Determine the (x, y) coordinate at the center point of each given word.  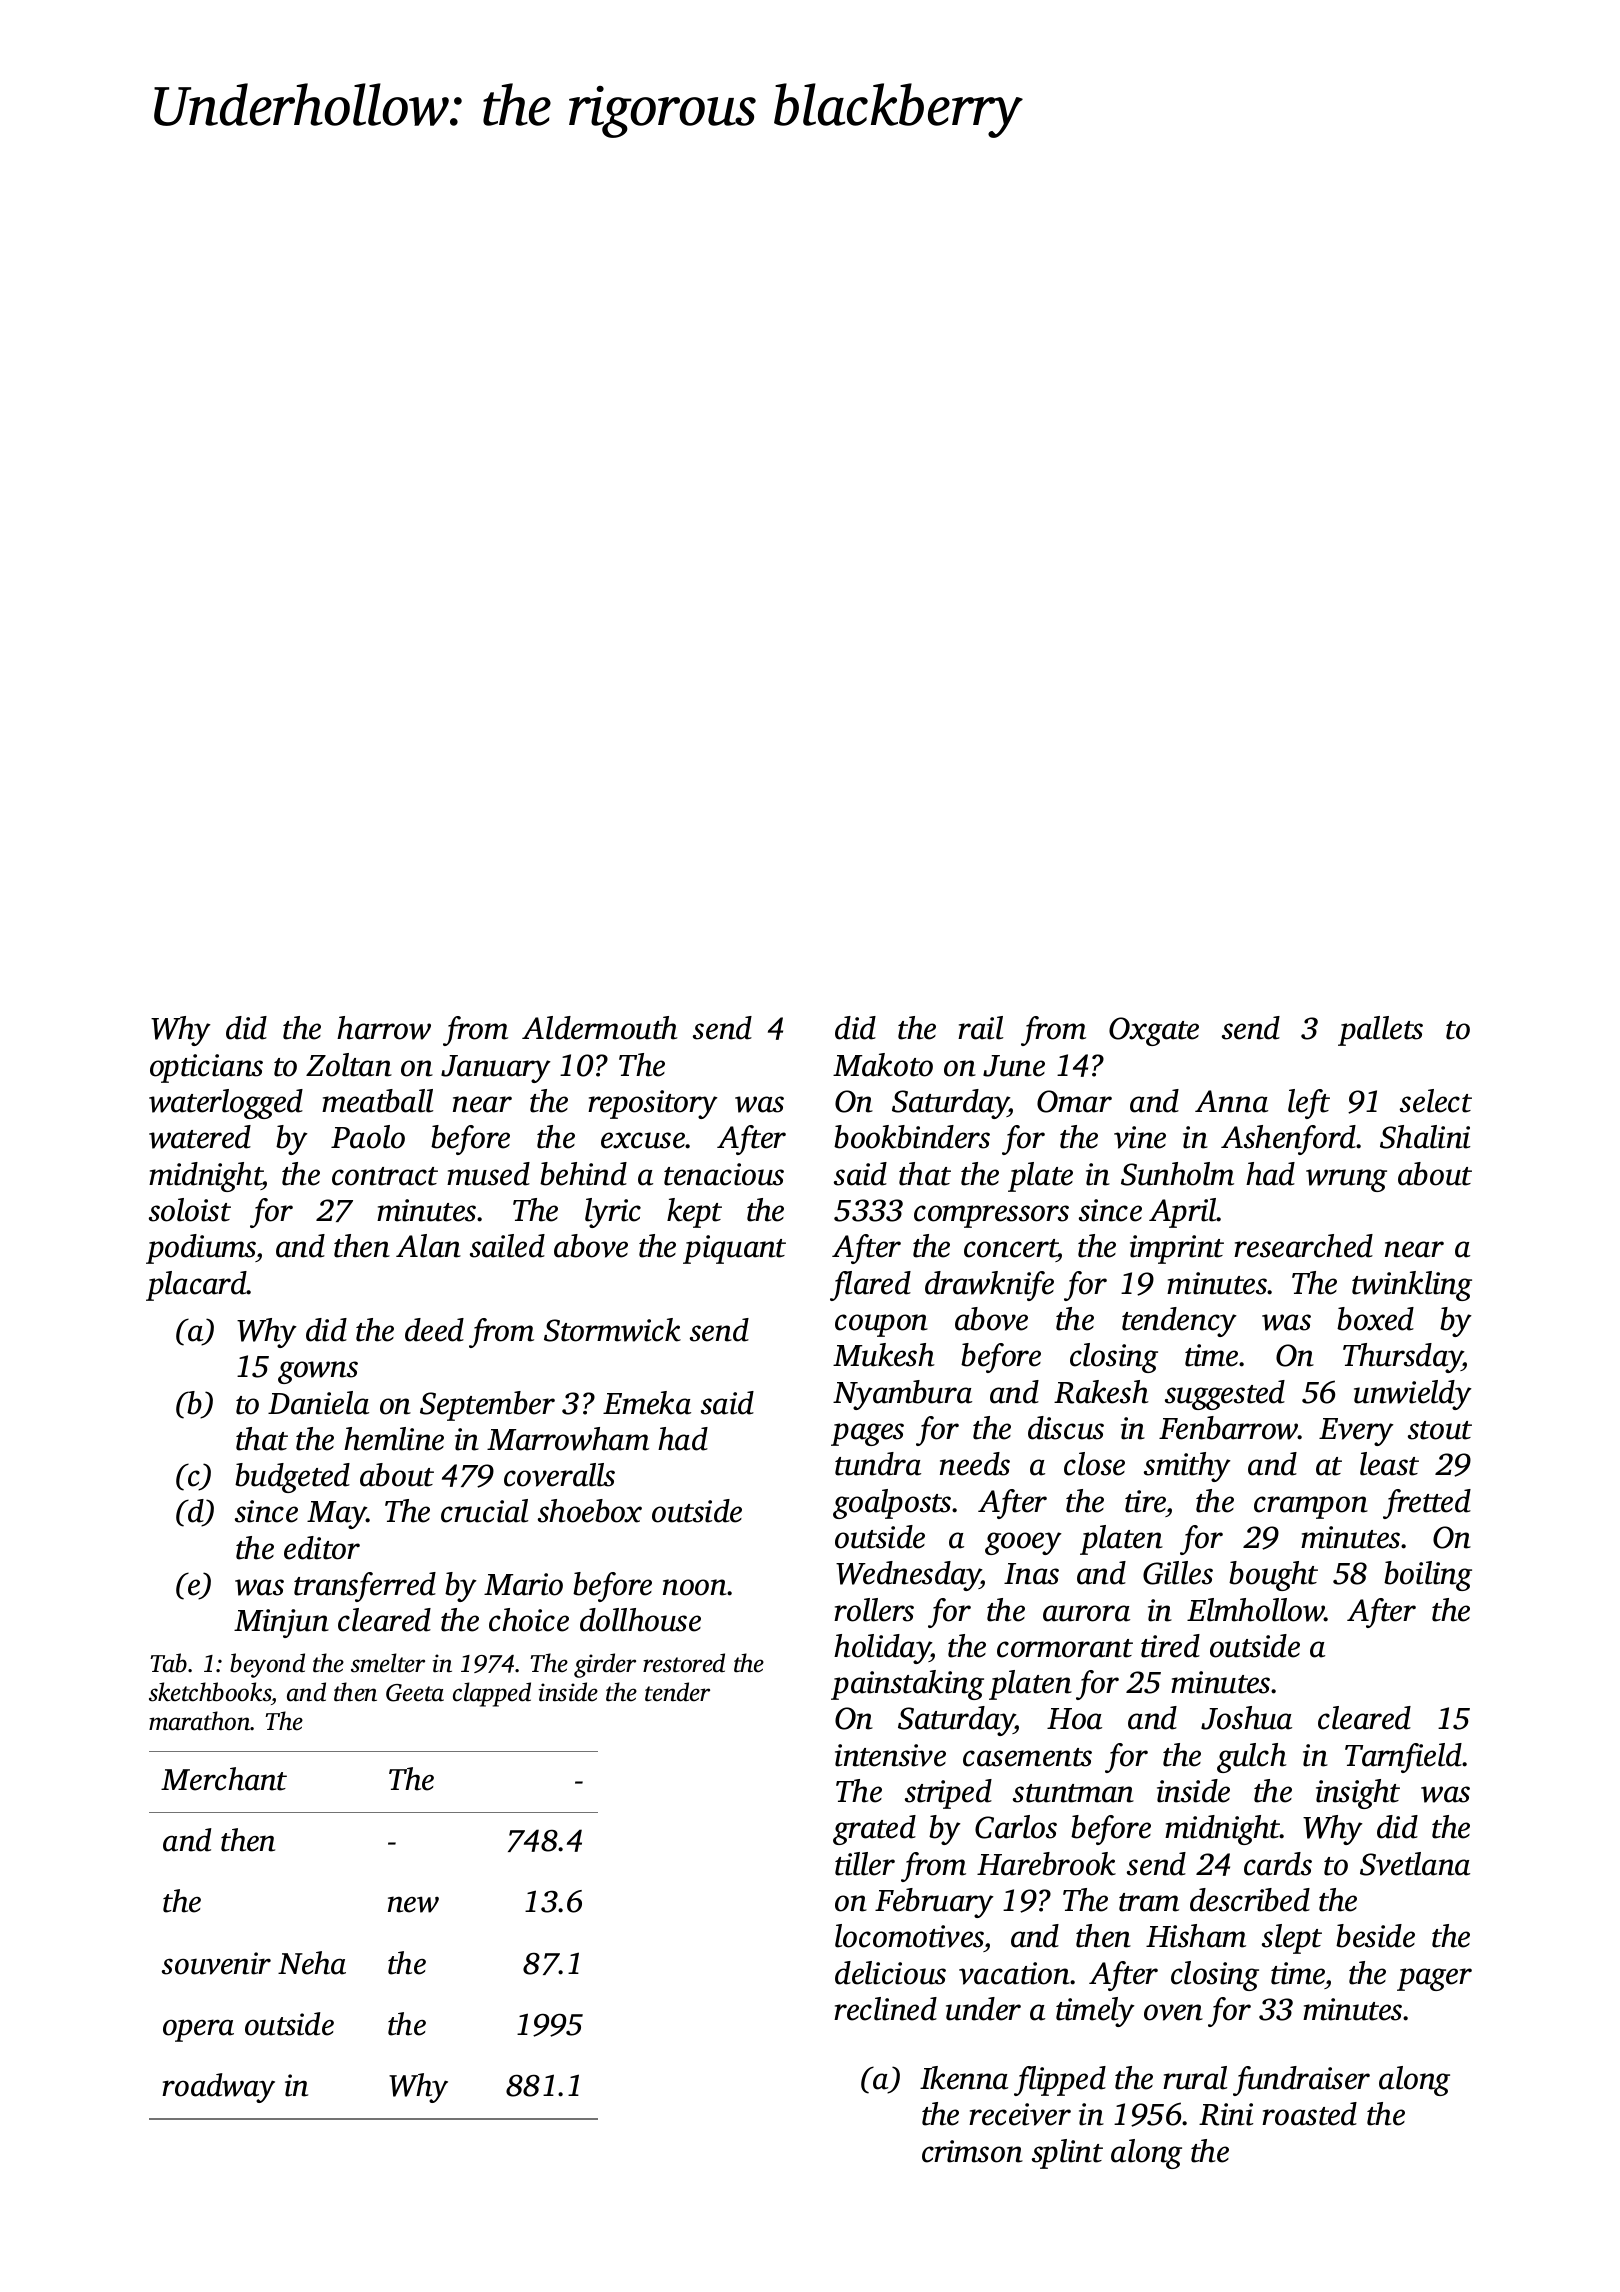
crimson (972, 2151)
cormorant (1065, 1648)
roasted (1309, 2114)
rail (980, 1028)
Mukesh (884, 1355)
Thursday (1403, 1358)
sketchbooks (210, 1693)
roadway (218, 2088)
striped (948, 1794)
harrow (384, 1028)
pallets (1380, 1031)
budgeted (292, 1478)
